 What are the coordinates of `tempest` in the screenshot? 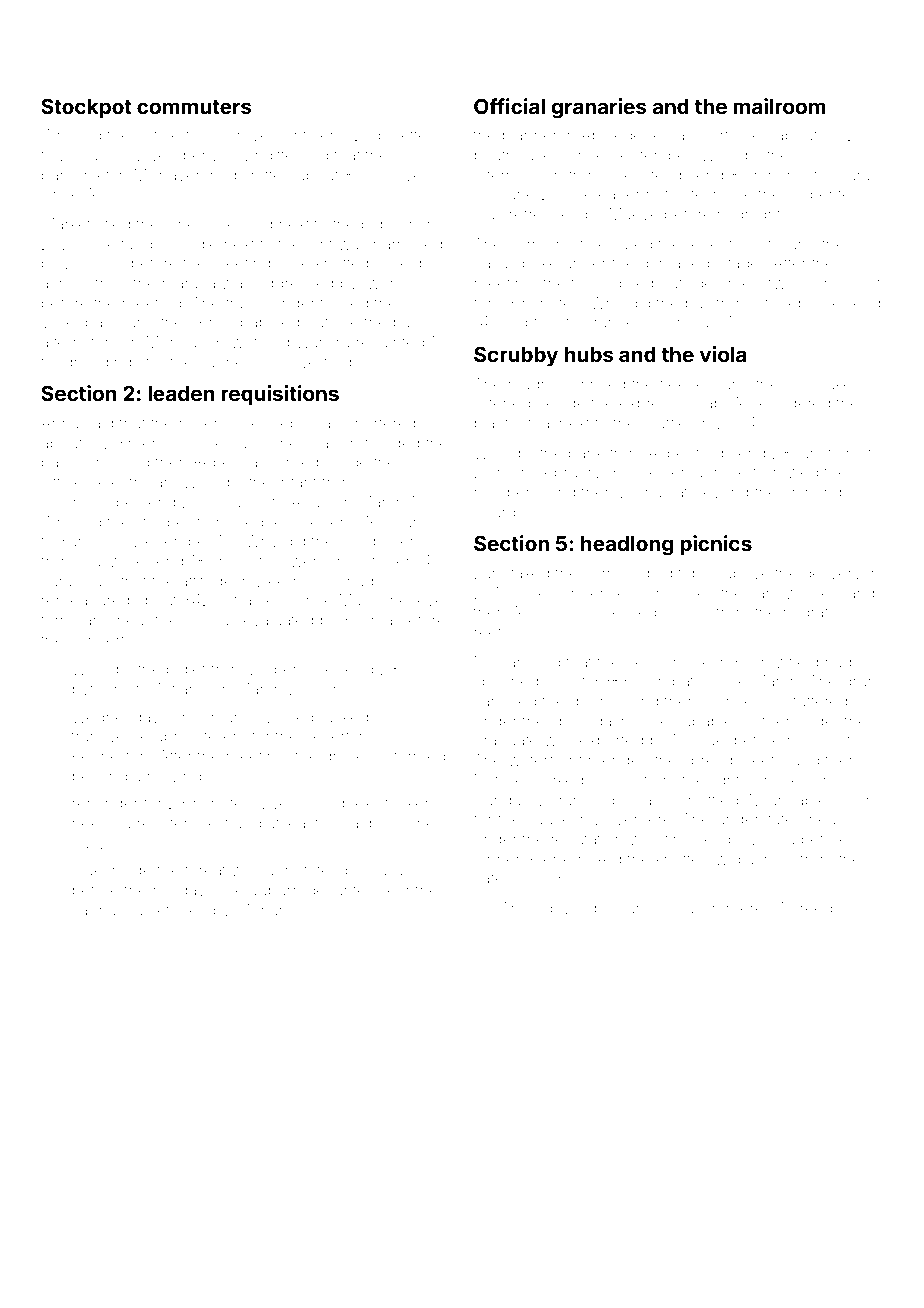 It's located at (199, 825).
